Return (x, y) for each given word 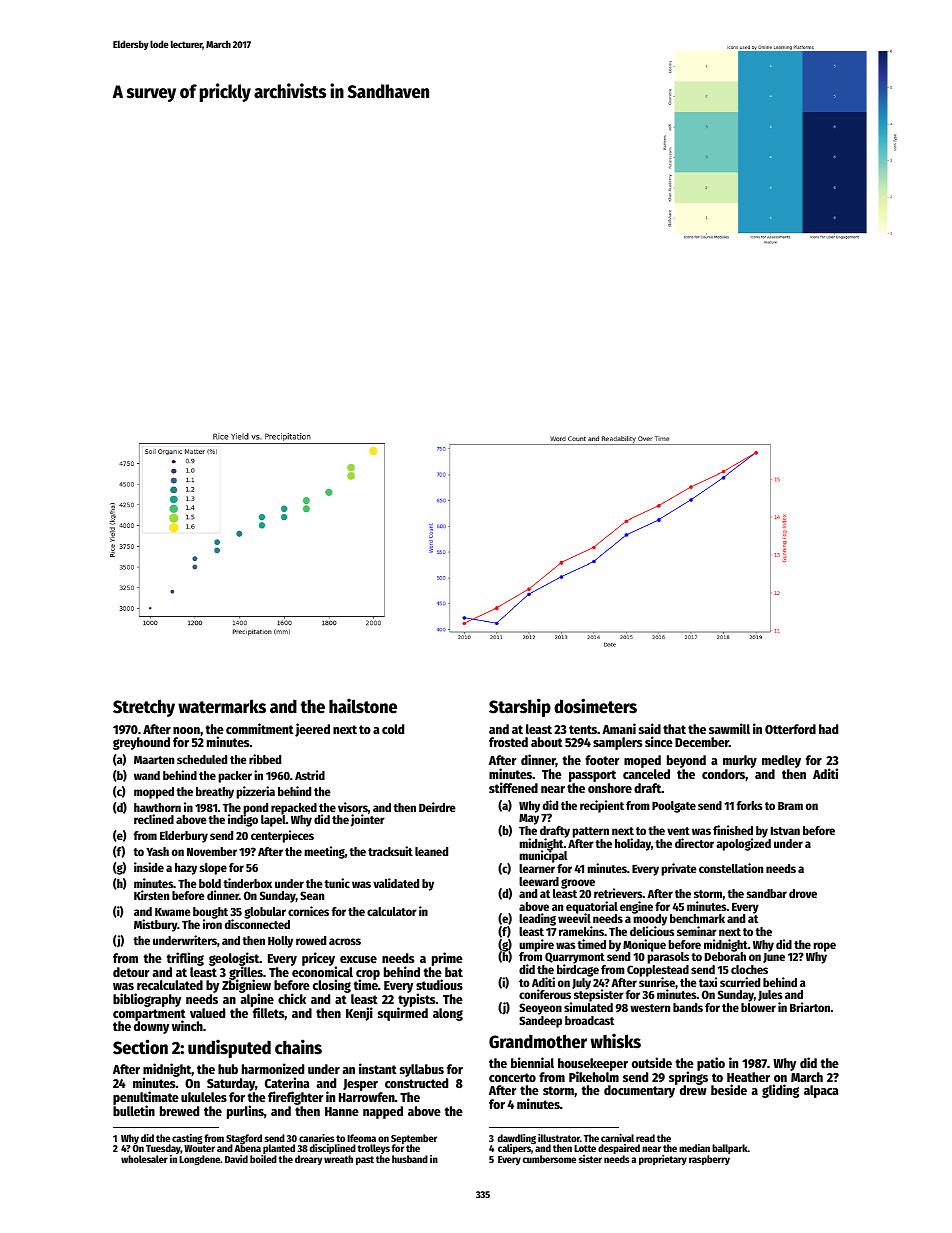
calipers (514, 1149)
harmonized (273, 1068)
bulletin (134, 1110)
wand (147, 775)
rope (824, 947)
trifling (185, 959)
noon (186, 730)
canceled (646, 774)
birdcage (578, 971)
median (694, 1148)
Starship (520, 707)
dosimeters (595, 706)
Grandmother (538, 1041)
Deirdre (437, 807)
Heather (748, 1077)
